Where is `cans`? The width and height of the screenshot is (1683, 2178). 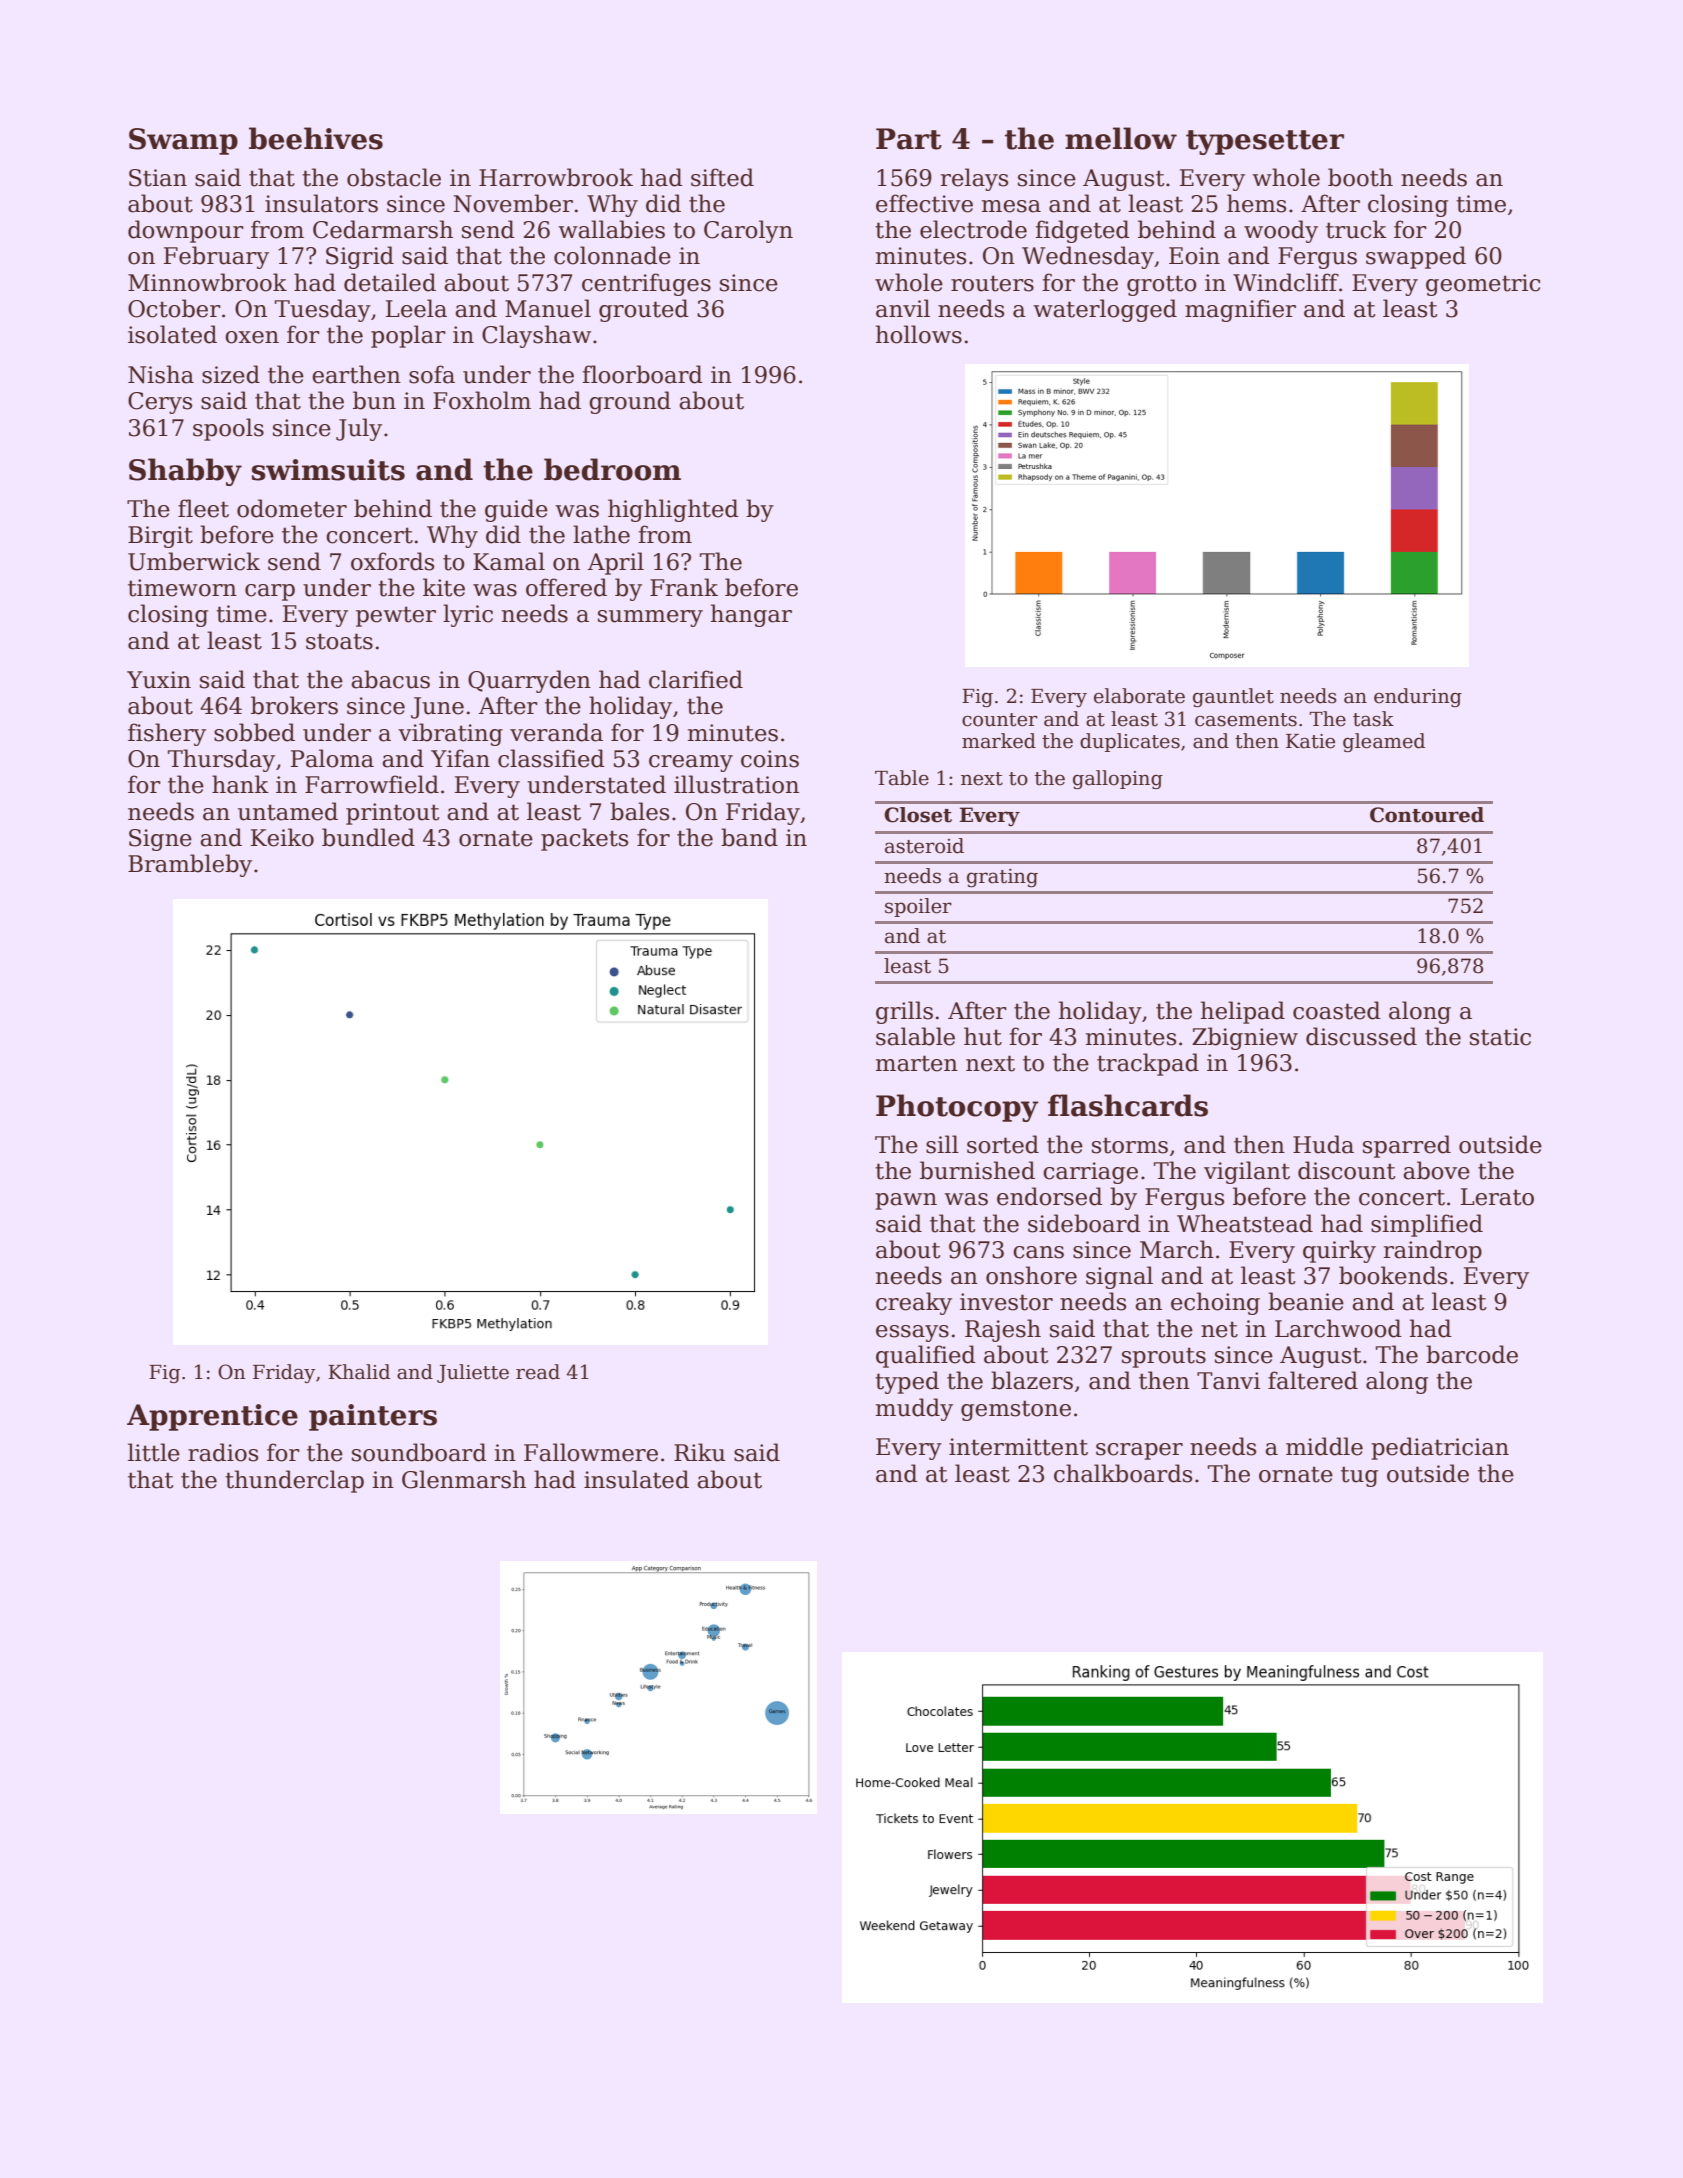 cans is located at coordinates (1038, 1252).
